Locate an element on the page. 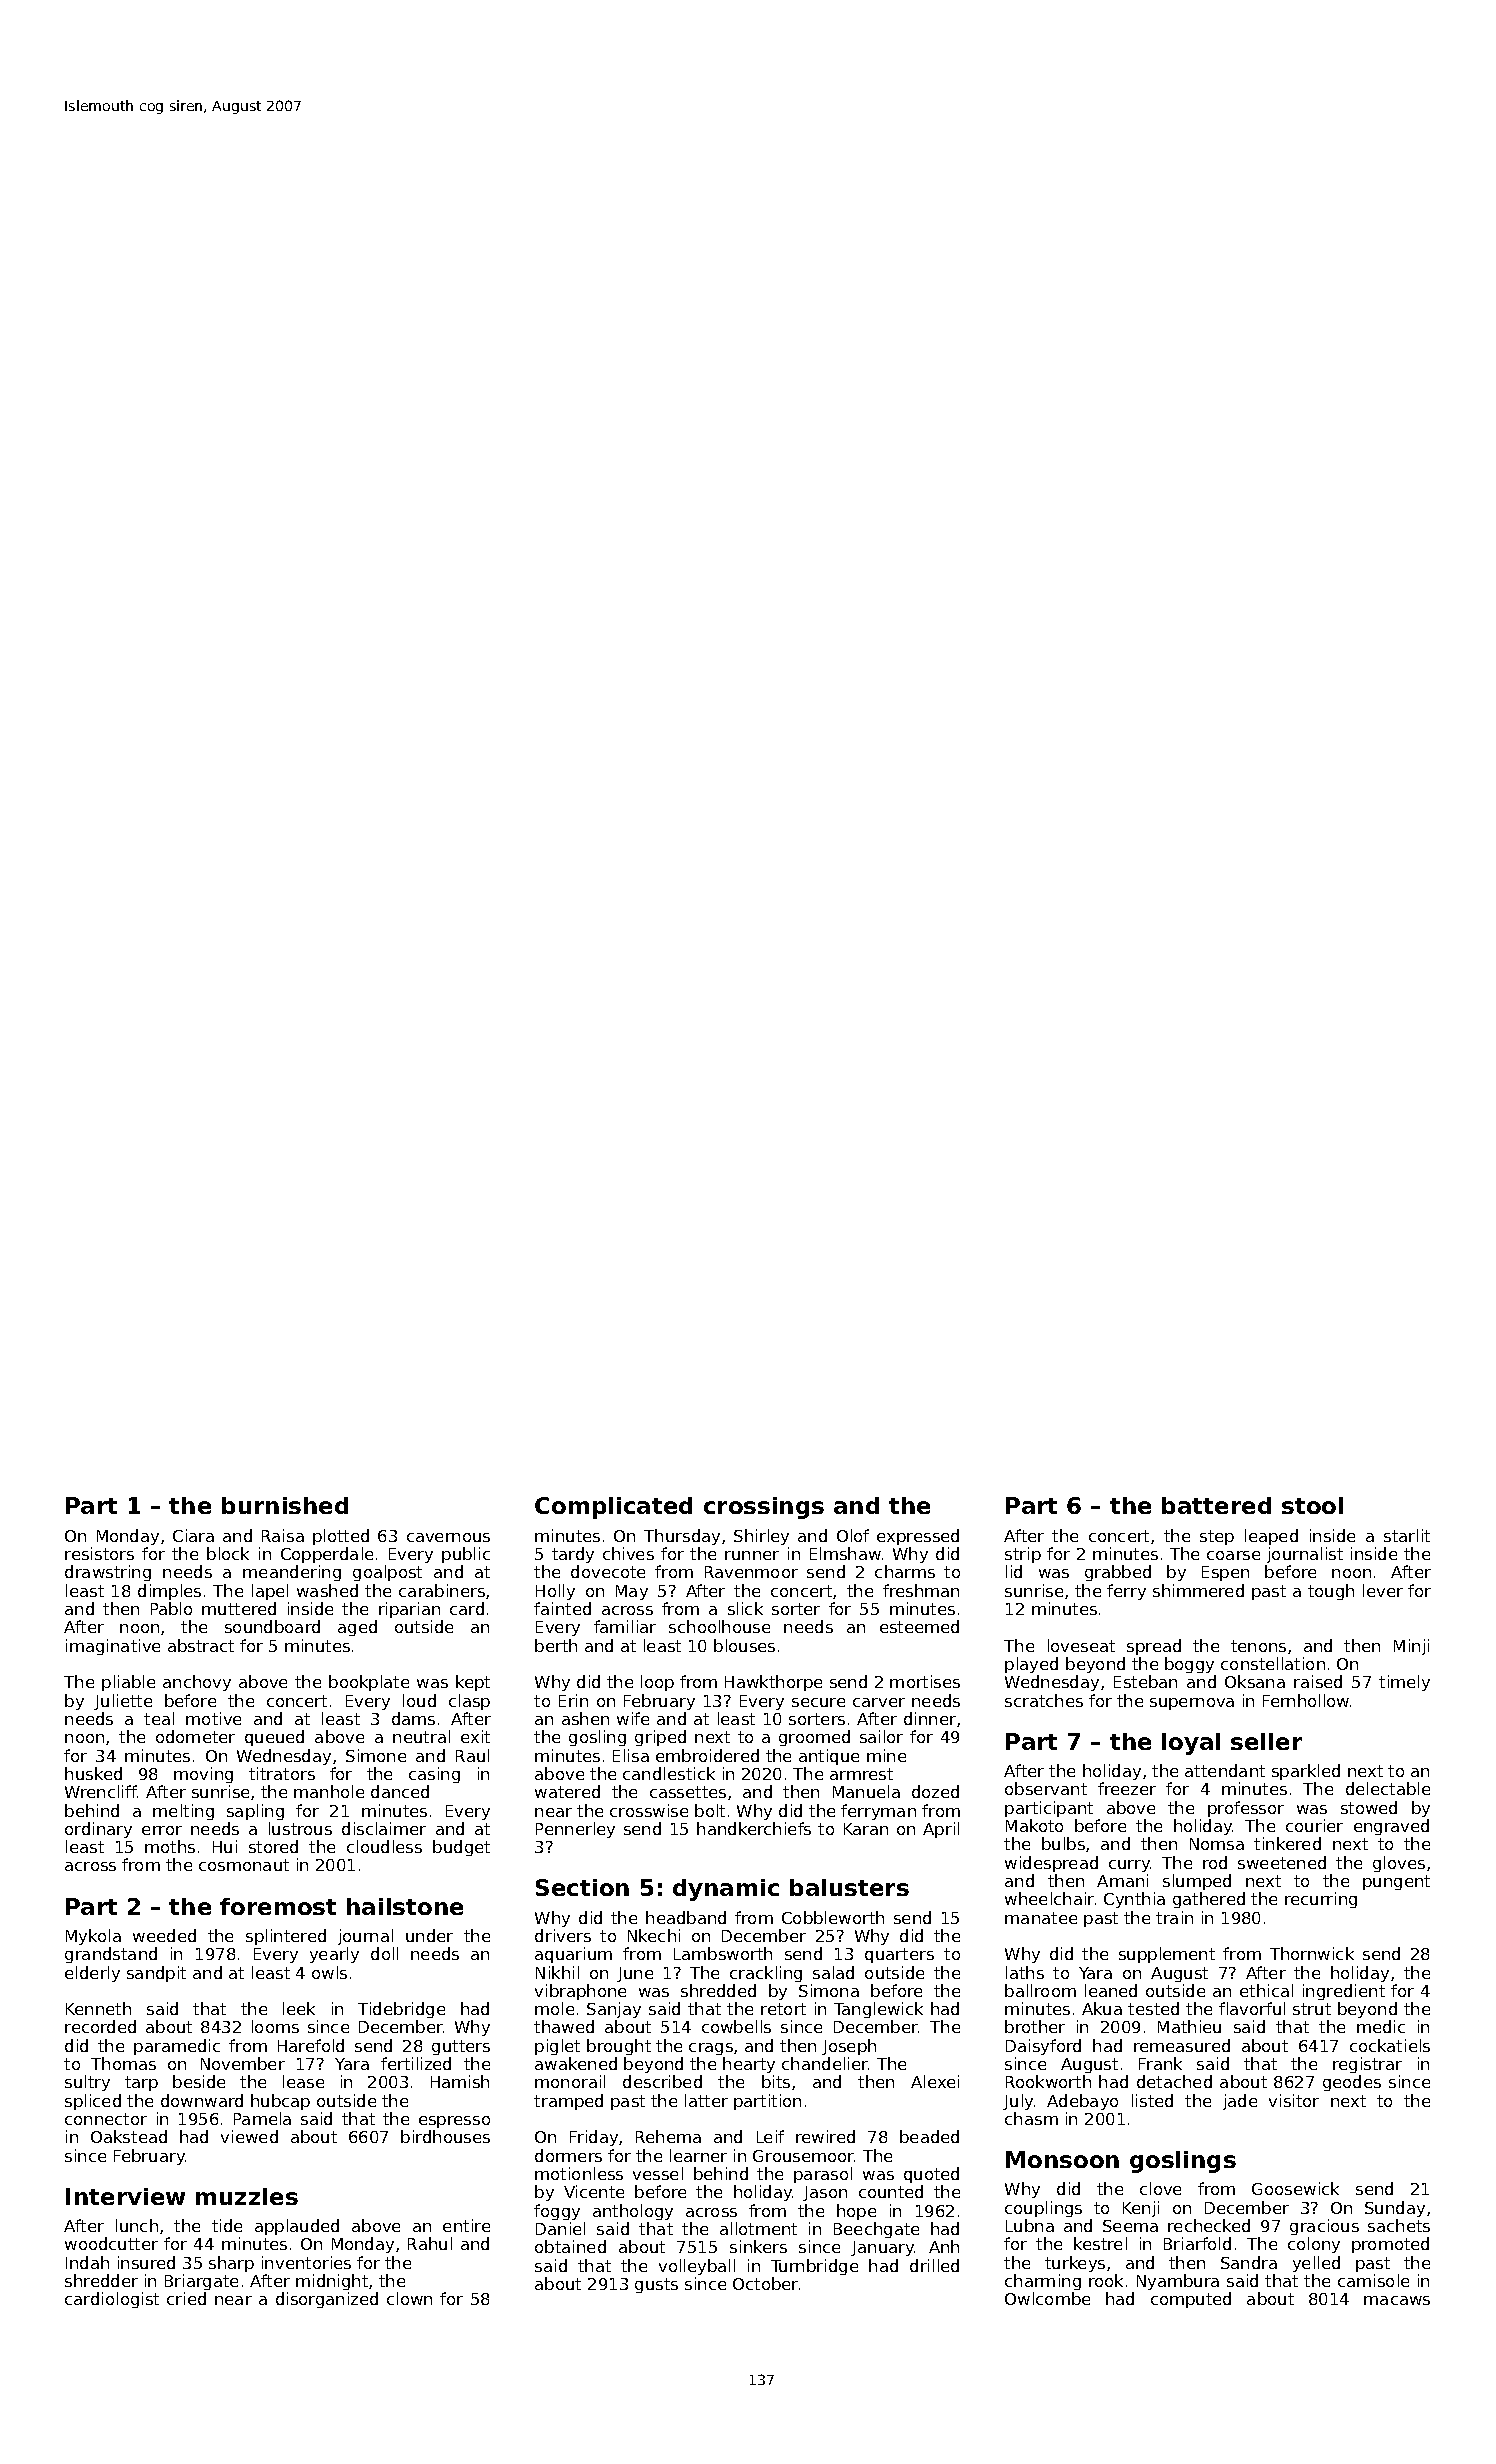  disclaimer is located at coordinates (384, 1828).
